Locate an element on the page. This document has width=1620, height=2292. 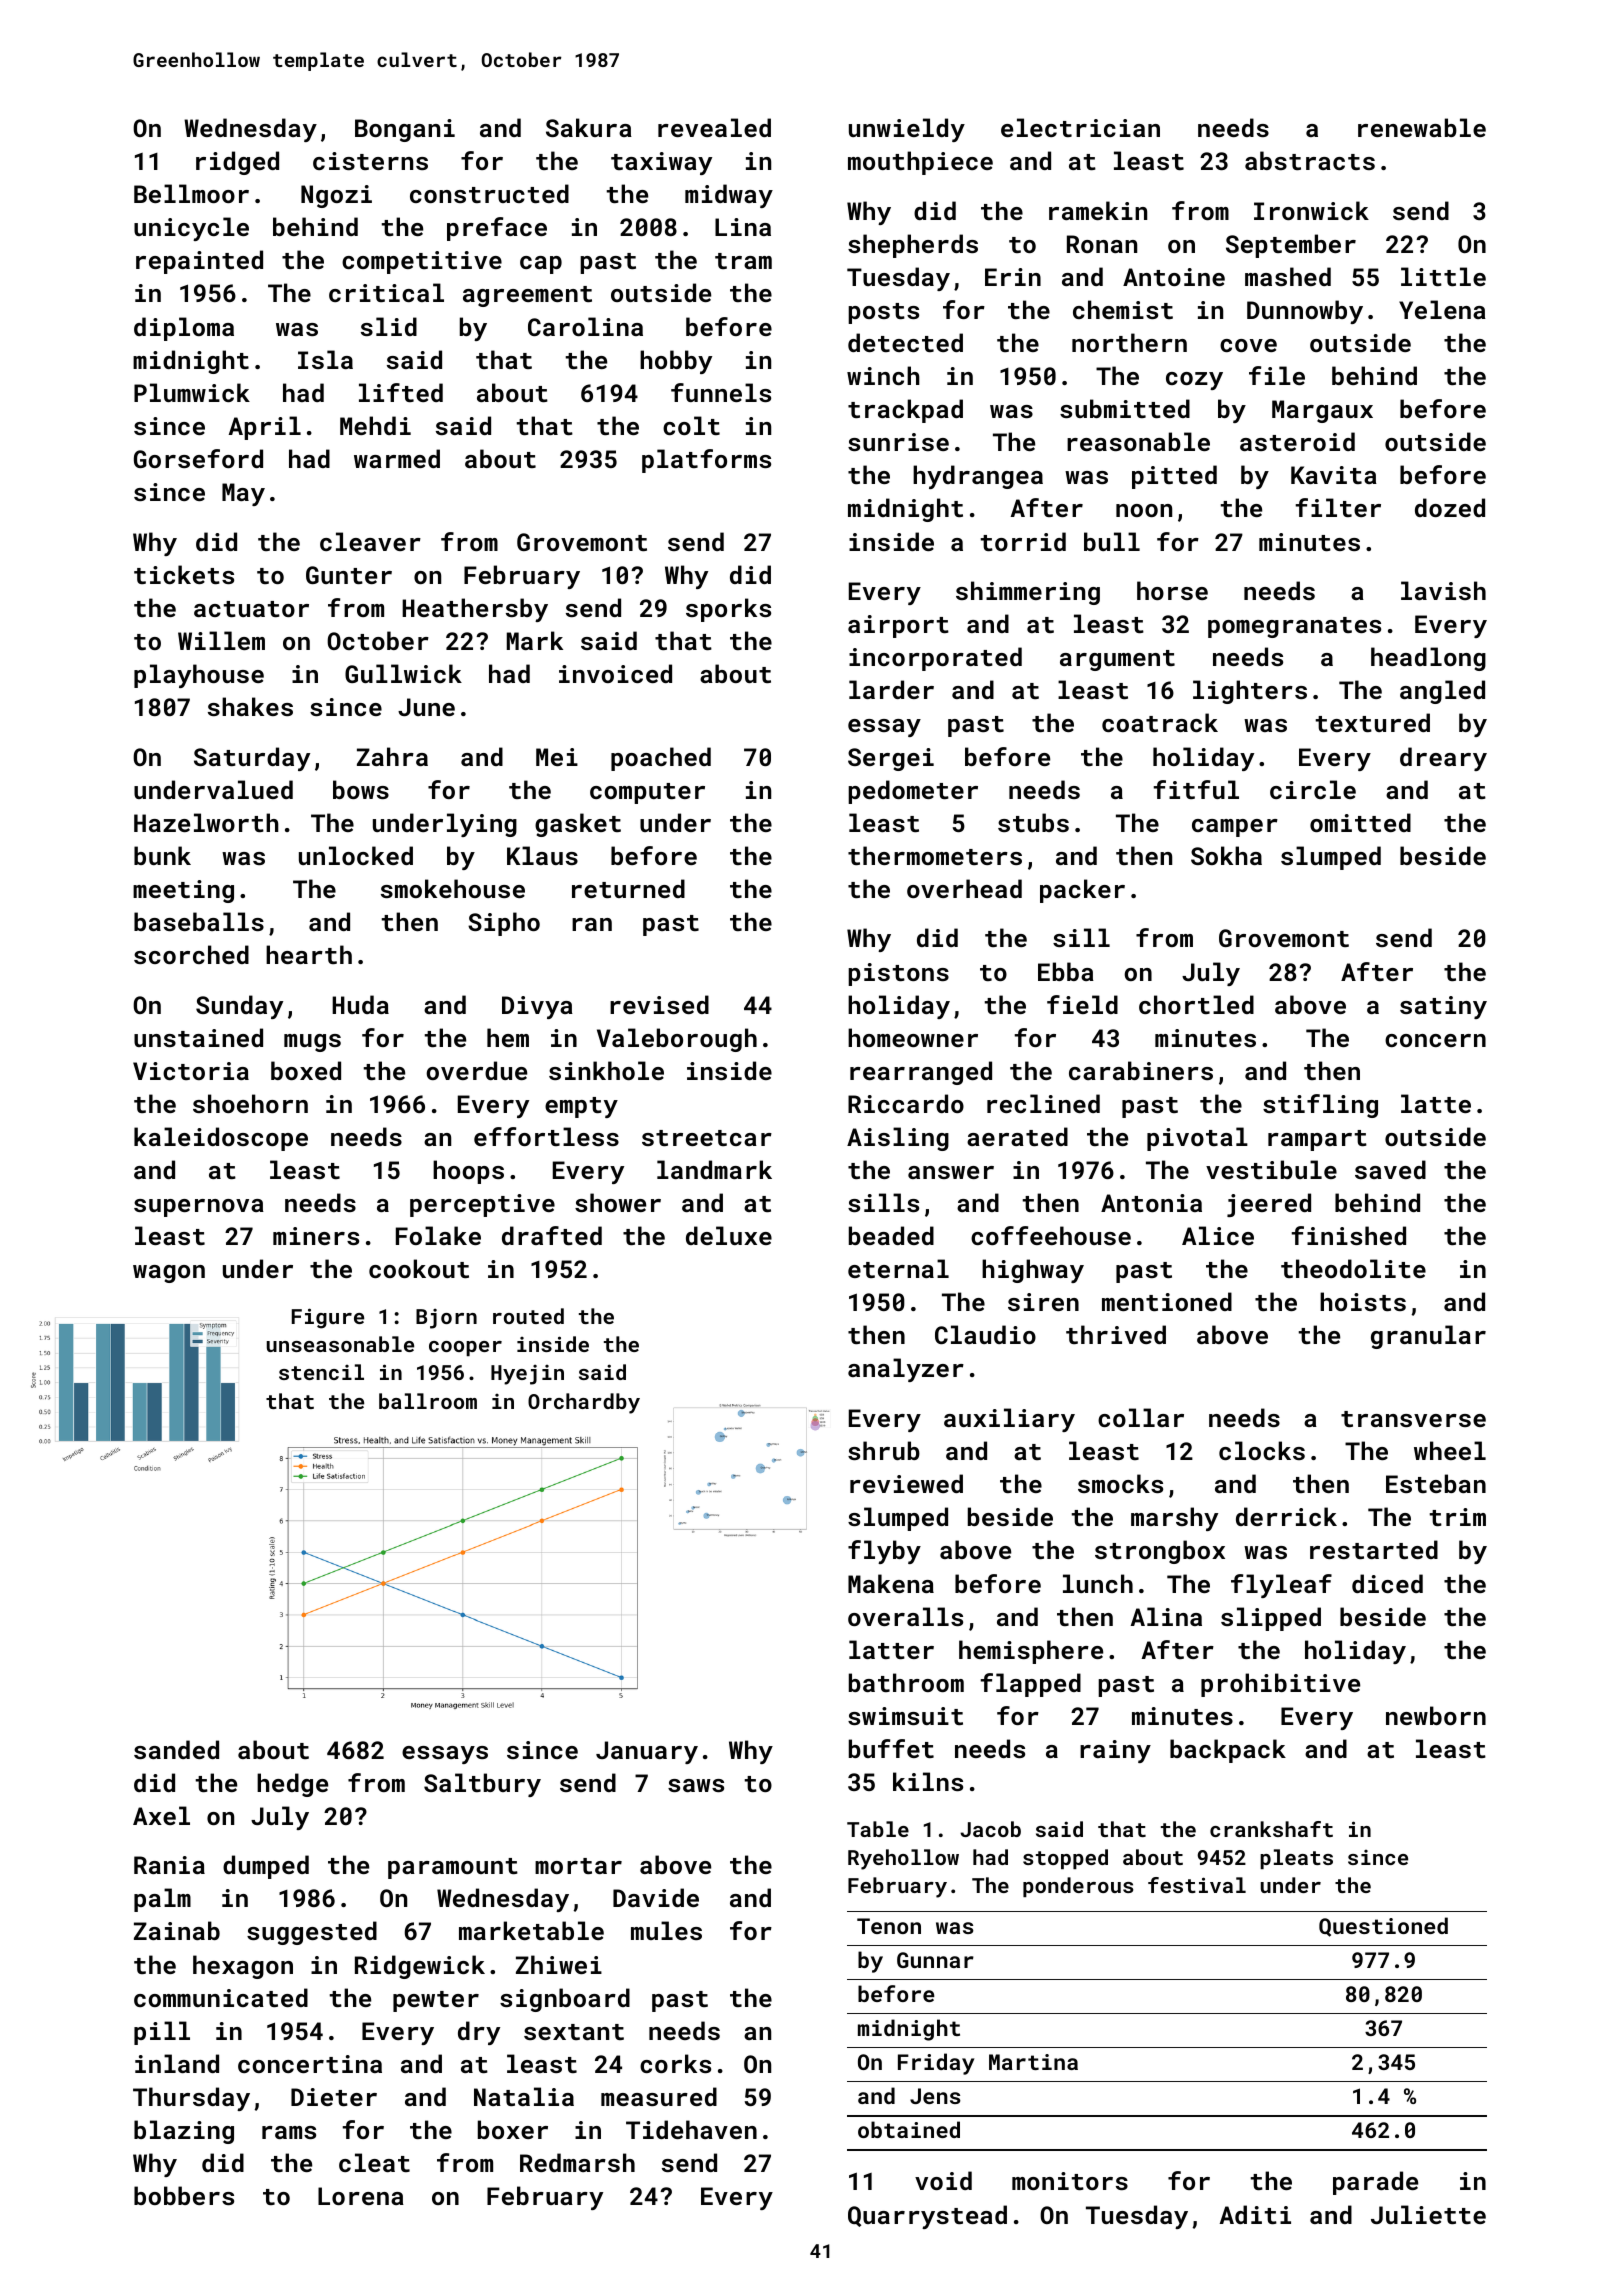
revealed is located at coordinates (714, 127).
